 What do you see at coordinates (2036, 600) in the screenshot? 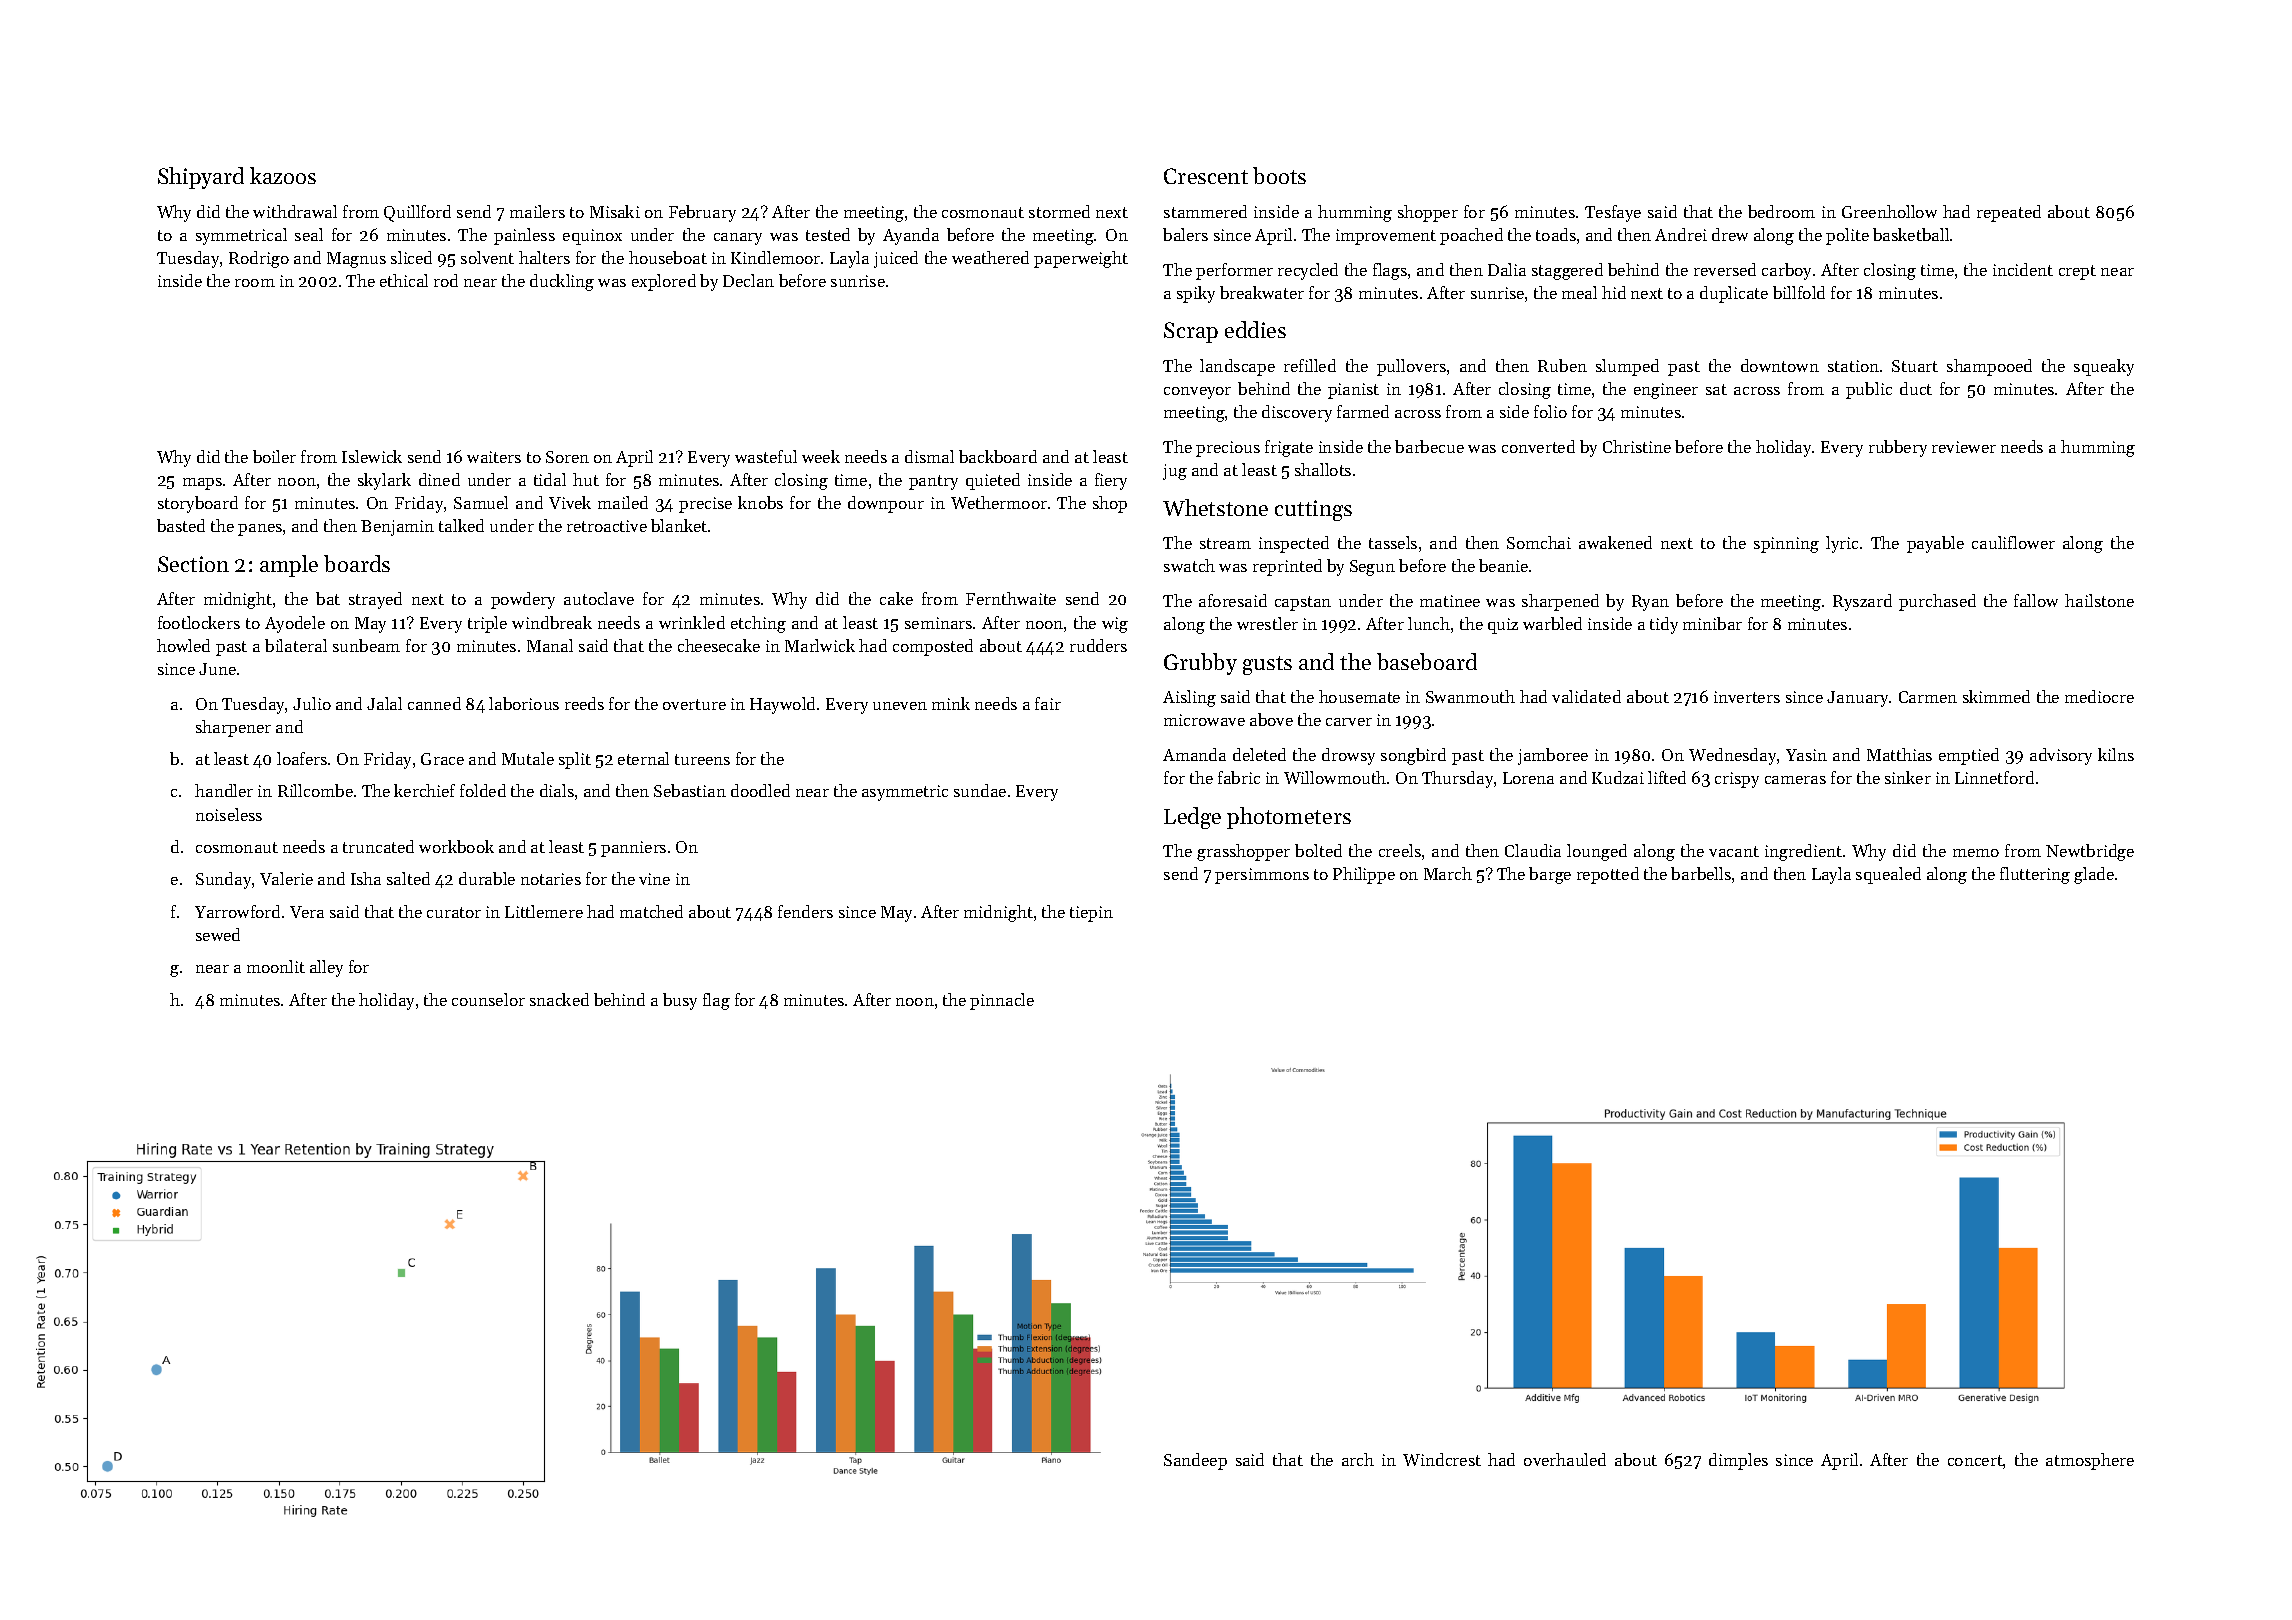
I see `fallow` at bounding box center [2036, 600].
